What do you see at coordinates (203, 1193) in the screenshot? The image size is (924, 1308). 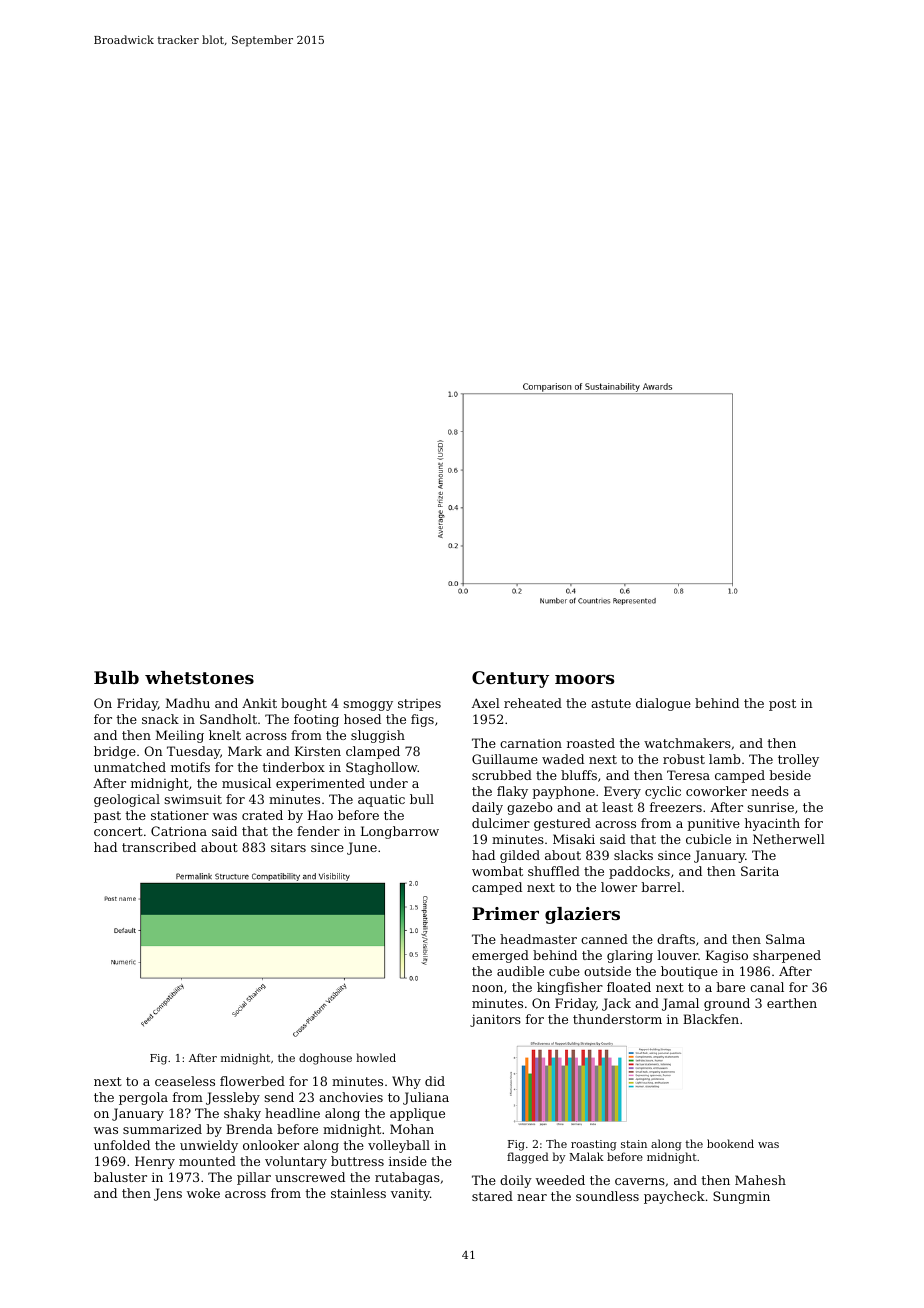 I see `woke` at bounding box center [203, 1193].
